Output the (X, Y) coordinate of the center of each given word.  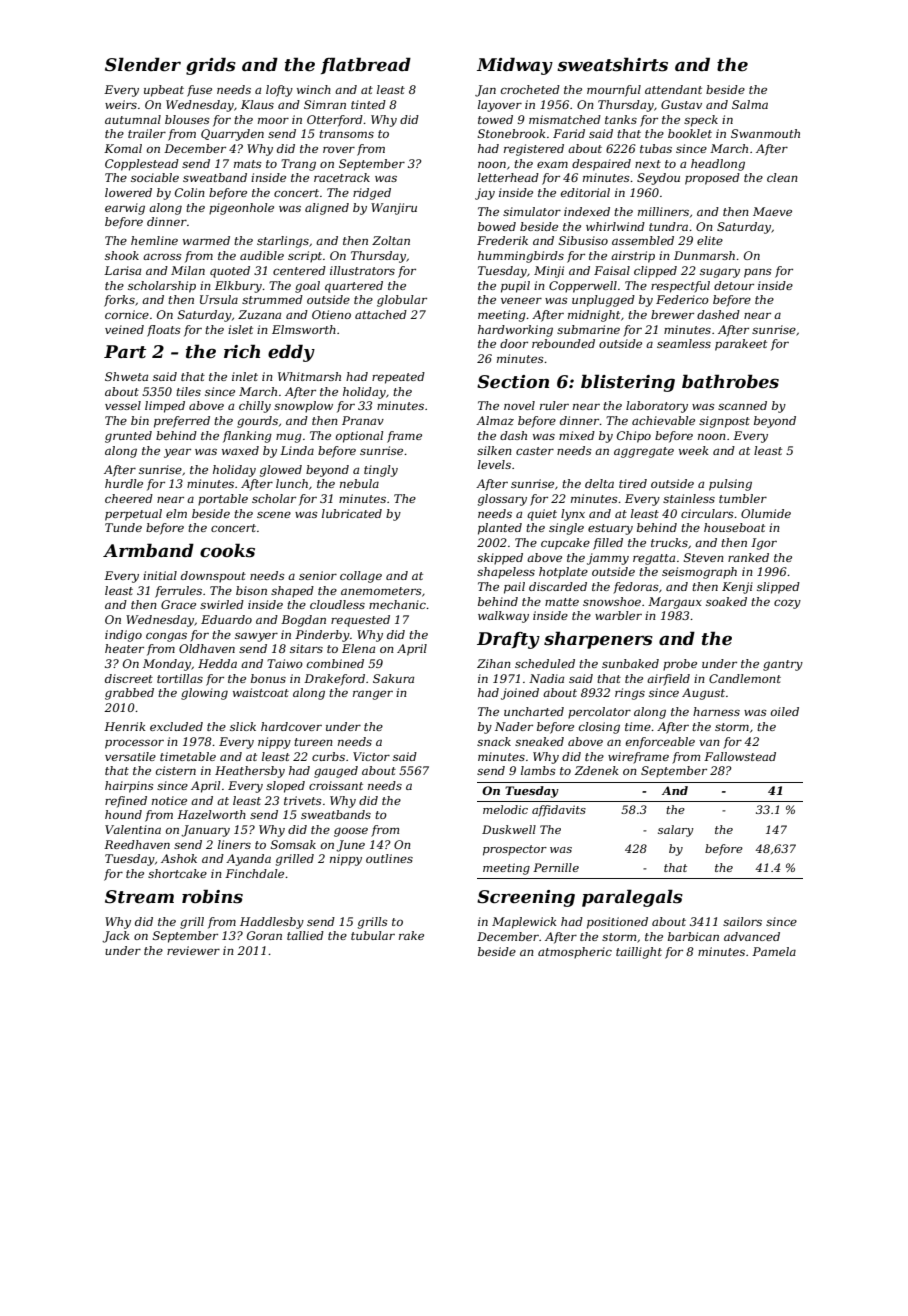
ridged (372, 194)
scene (274, 514)
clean (782, 177)
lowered (128, 192)
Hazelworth (211, 814)
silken (494, 450)
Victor (371, 756)
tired (633, 483)
